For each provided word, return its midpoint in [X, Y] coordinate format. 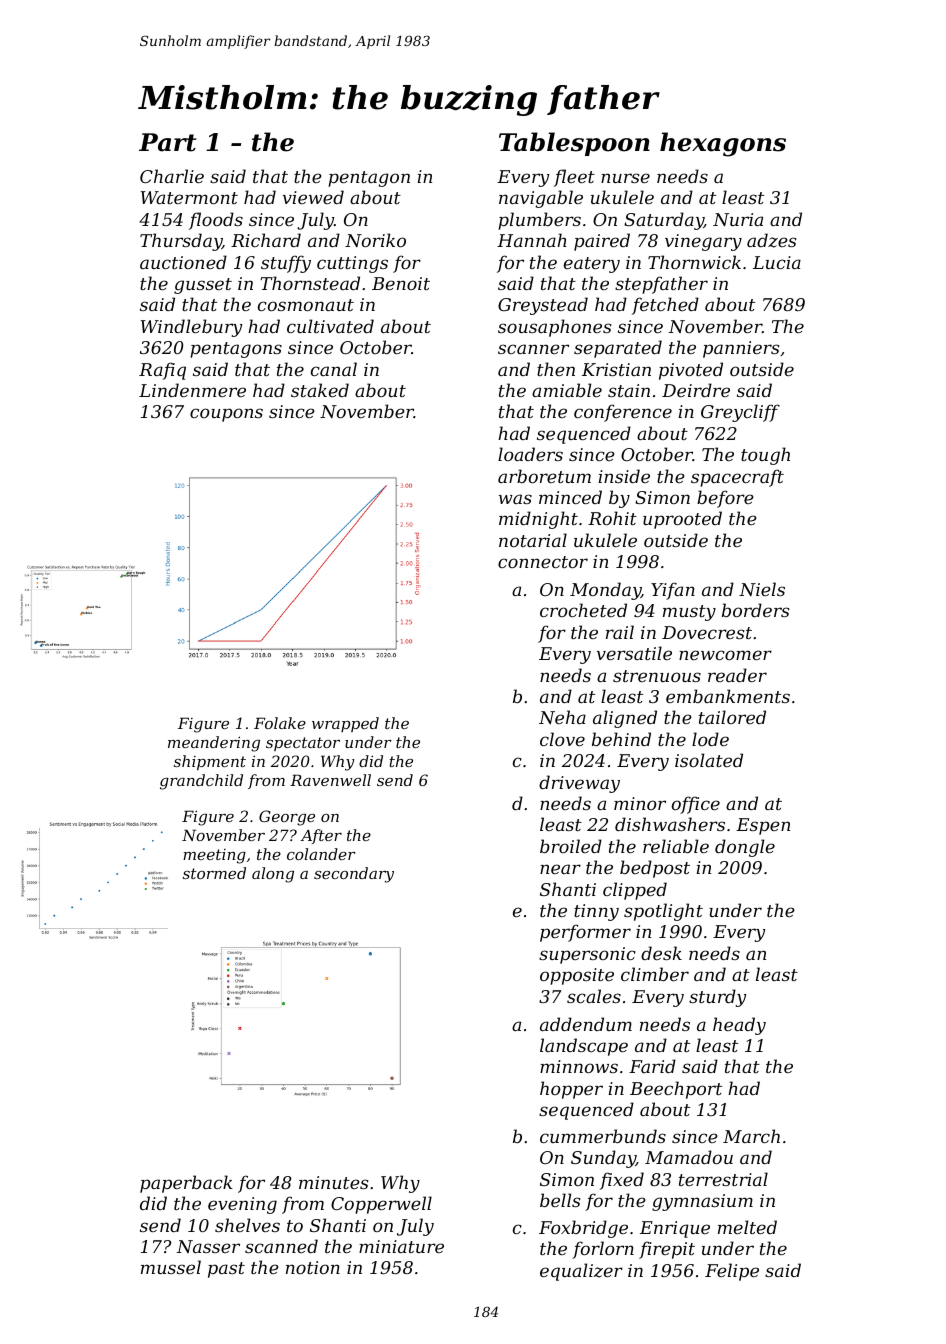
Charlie [172, 176]
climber [655, 974]
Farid [652, 1066]
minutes [333, 1182]
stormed [214, 873]
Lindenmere [192, 390]
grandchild [201, 782]
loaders [530, 454]
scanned [281, 1246]
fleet [574, 178]
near [560, 869]
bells [560, 1200]
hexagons [723, 144]
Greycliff [740, 413]
